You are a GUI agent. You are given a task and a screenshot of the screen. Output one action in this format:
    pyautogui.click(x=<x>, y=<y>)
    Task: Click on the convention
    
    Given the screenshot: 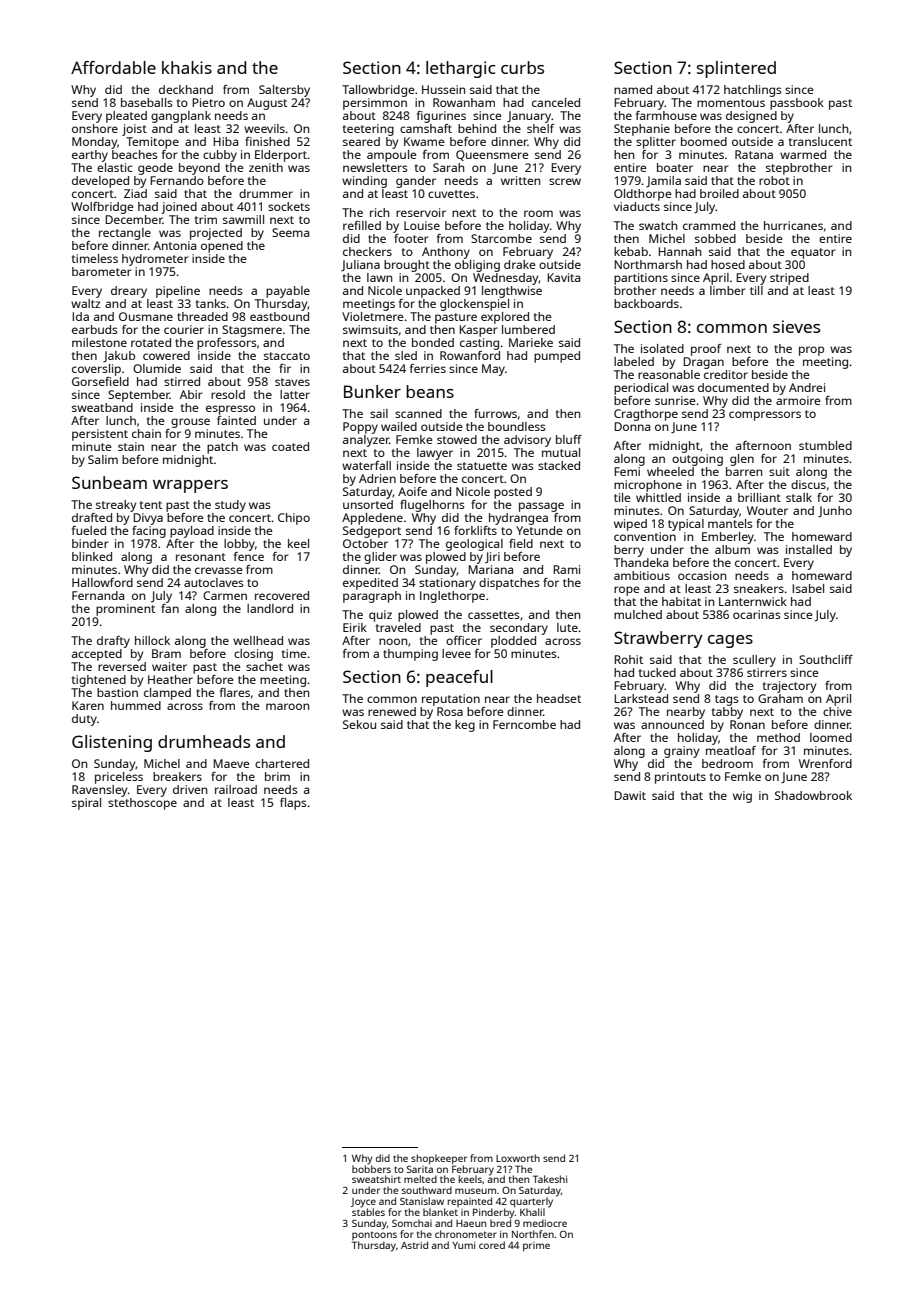 What is the action you would take?
    pyautogui.click(x=645, y=536)
